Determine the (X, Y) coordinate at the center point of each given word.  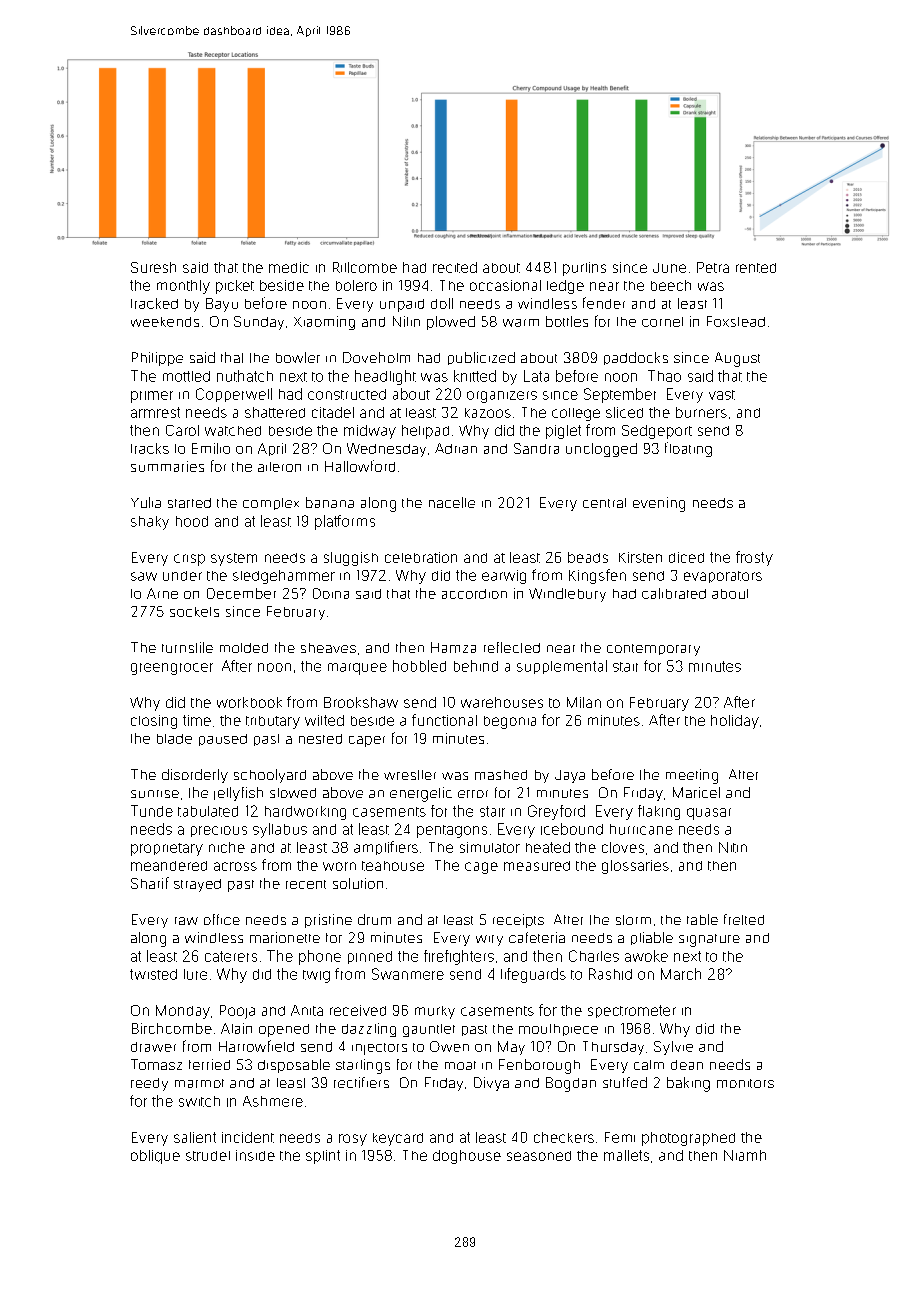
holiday (735, 722)
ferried (209, 1064)
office (222, 919)
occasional (505, 285)
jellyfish (238, 794)
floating (688, 449)
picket (235, 287)
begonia (510, 722)
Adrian (456, 448)
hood (192, 521)
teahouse (393, 866)
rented (756, 268)
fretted (744, 919)
